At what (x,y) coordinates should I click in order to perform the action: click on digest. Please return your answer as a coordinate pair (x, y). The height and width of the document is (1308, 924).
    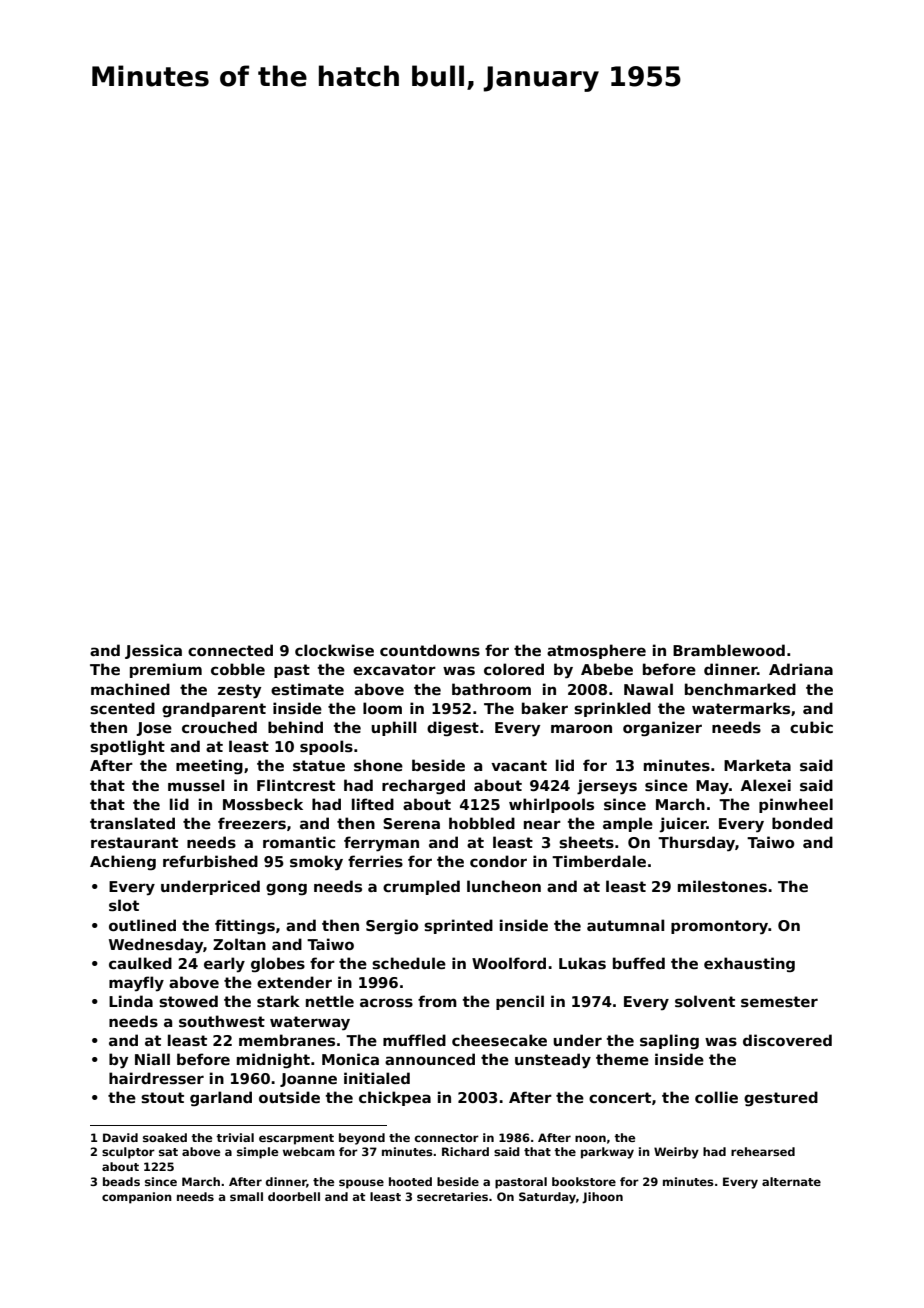
    Looking at the image, I should click on (453, 728).
